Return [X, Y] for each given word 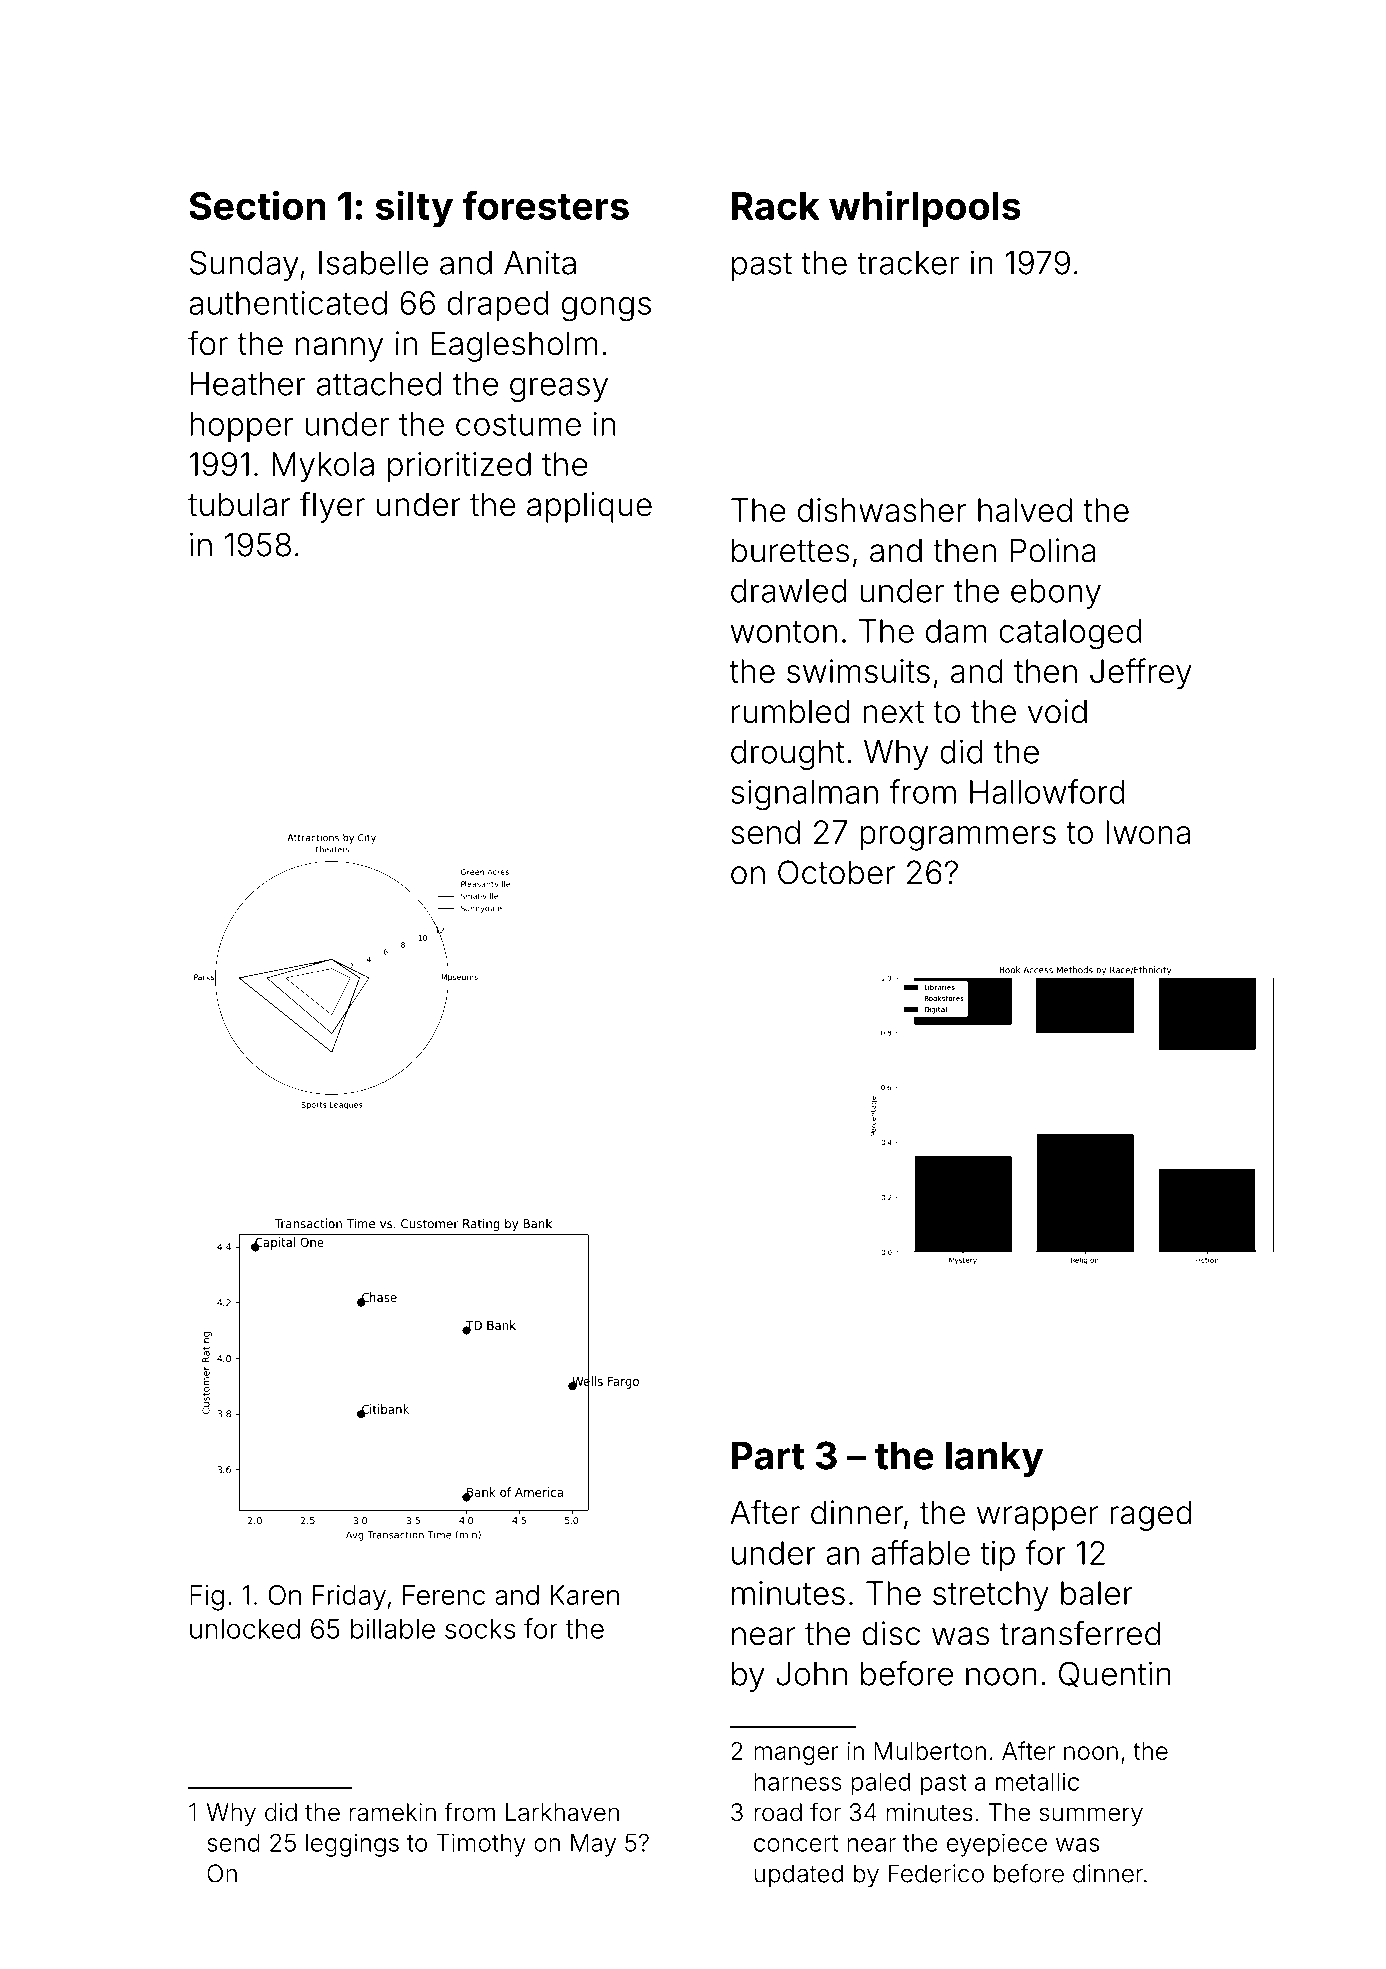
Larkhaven [562, 1812]
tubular [239, 504]
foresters [546, 205]
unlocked [245, 1629]
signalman [804, 795]
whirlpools [925, 208]
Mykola [323, 467]
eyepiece [997, 1845]
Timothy [481, 1845]
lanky [994, 1459]
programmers [958, 838]
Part [768, 1456]
